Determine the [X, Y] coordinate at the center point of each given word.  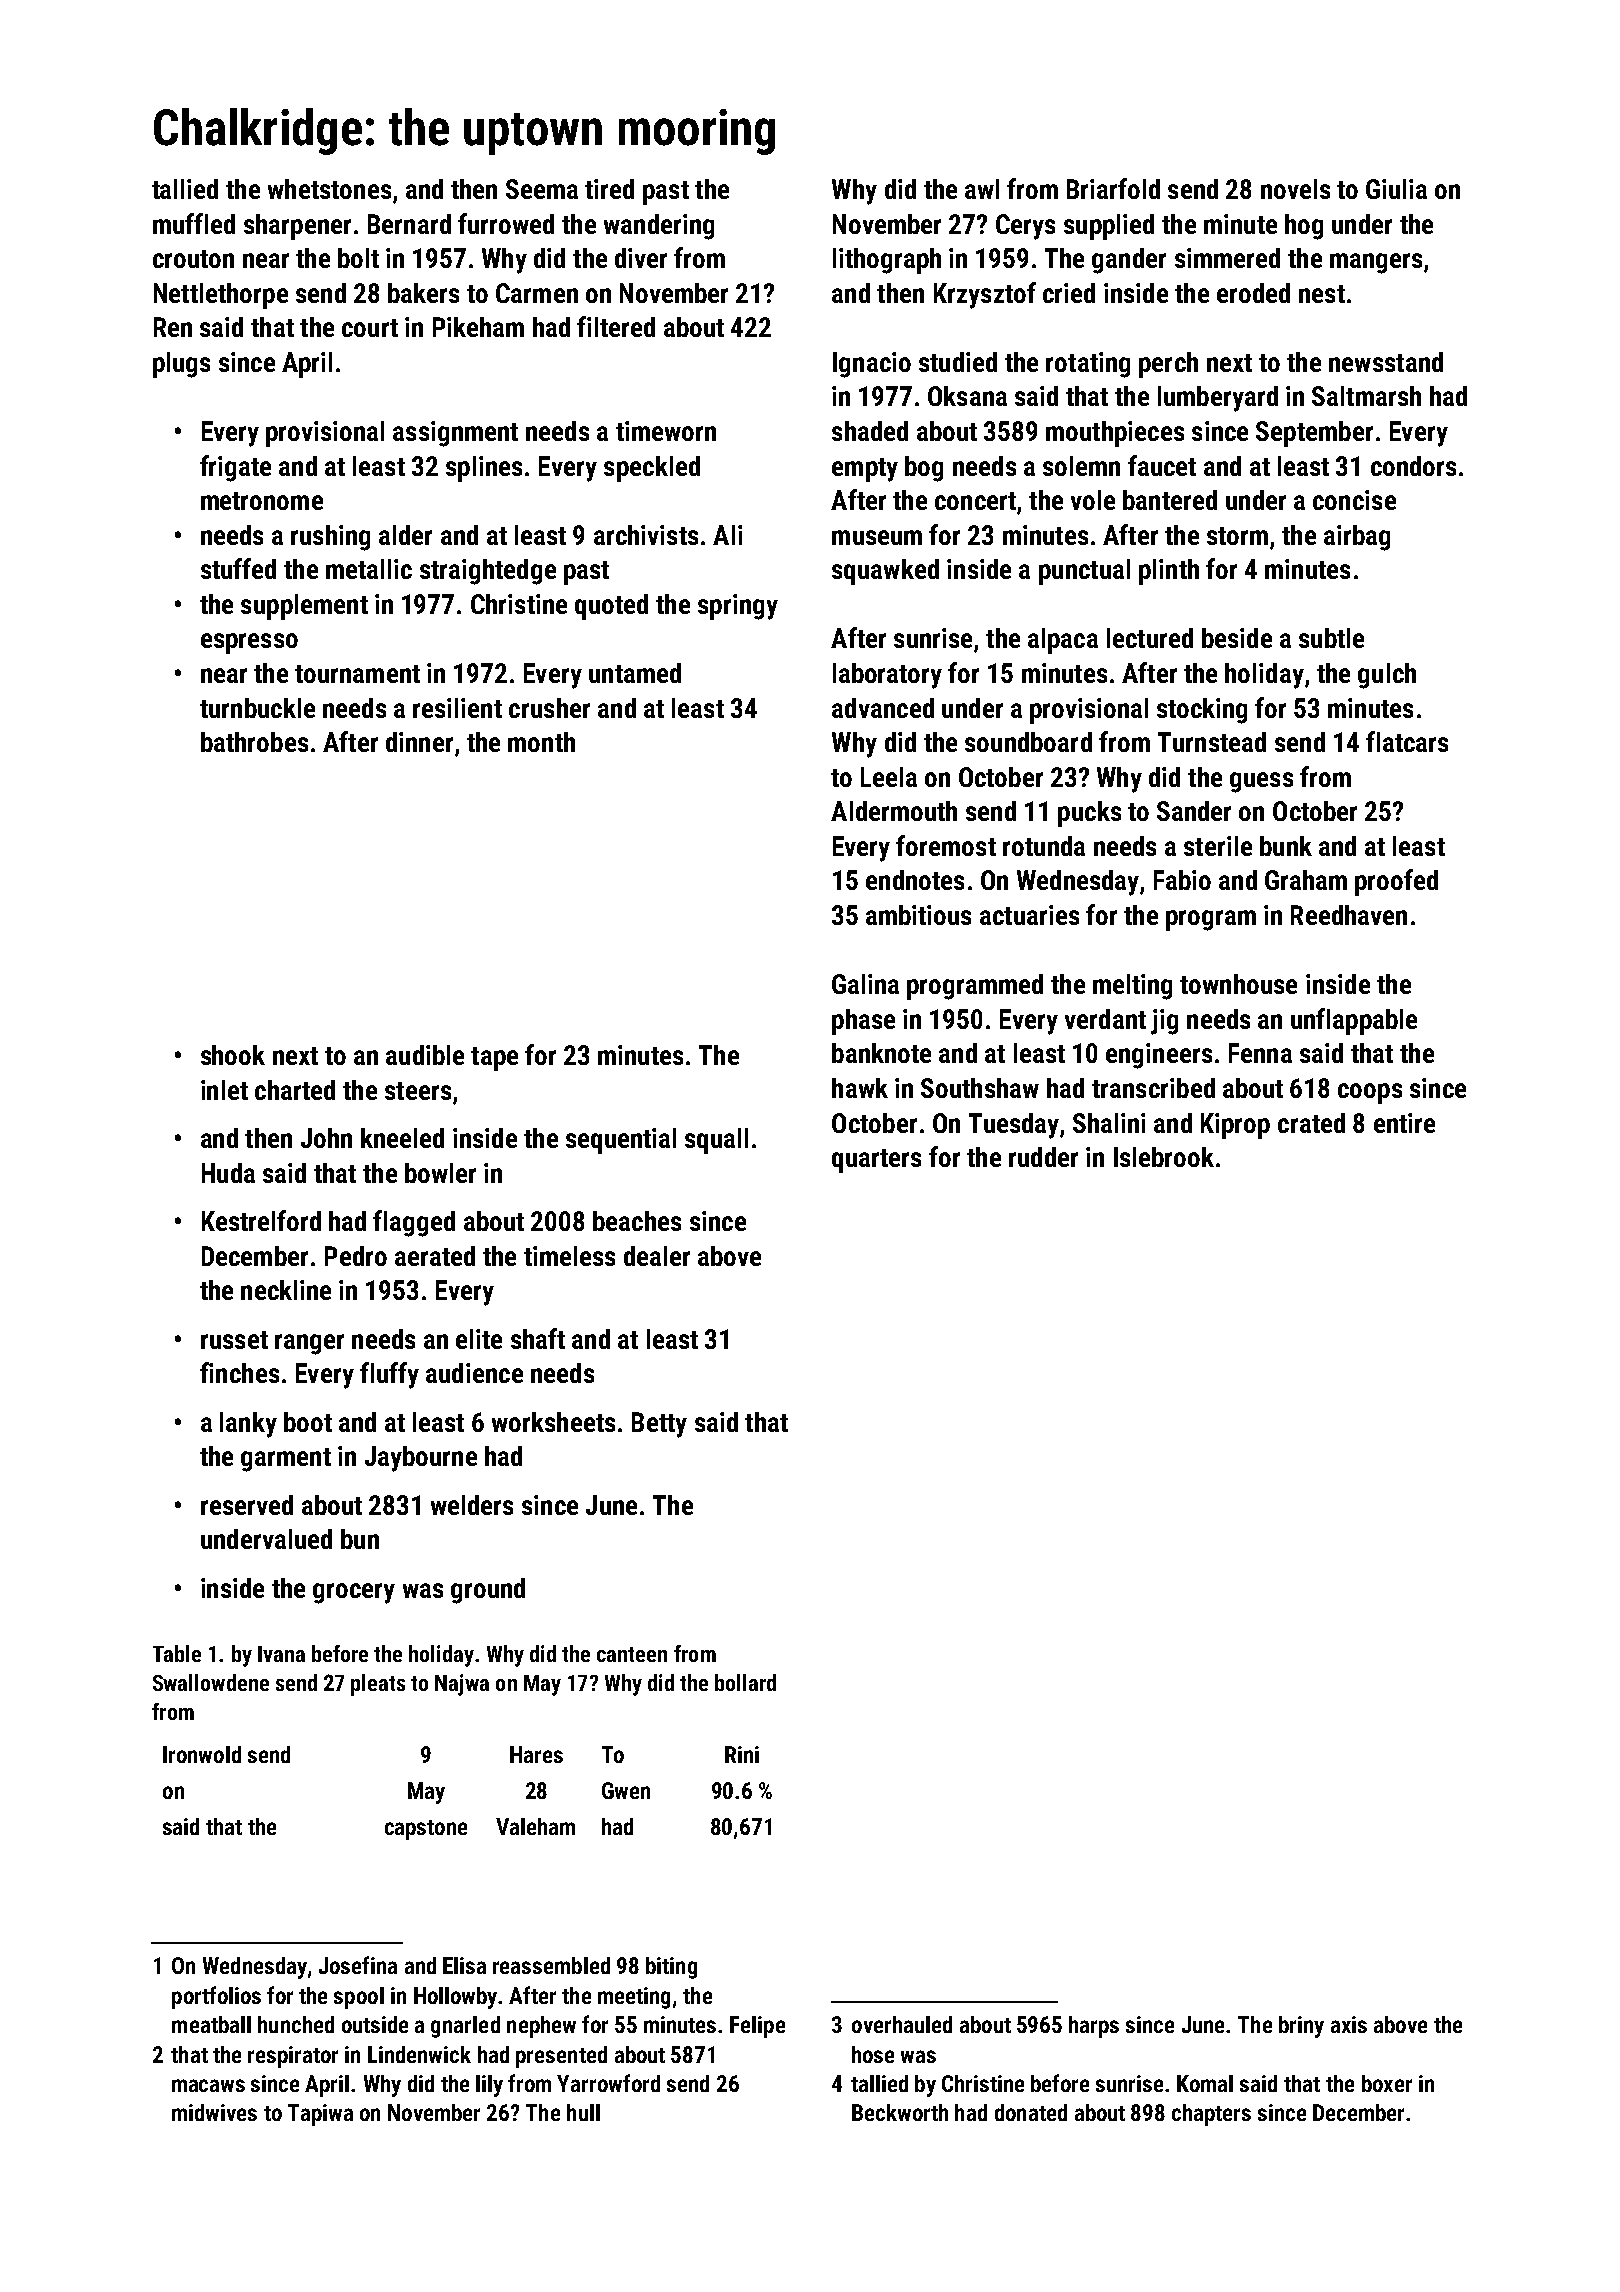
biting [671, 1968]
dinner [419, 742]
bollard [745, 1682]
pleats [378, 1685]
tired [609, 189]
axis [1349, 2024]
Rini [742, 1754]
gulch [1387, 676]
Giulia [1396, 189]
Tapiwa [320, 2115]
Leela [889, 777]
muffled [194, 223]
